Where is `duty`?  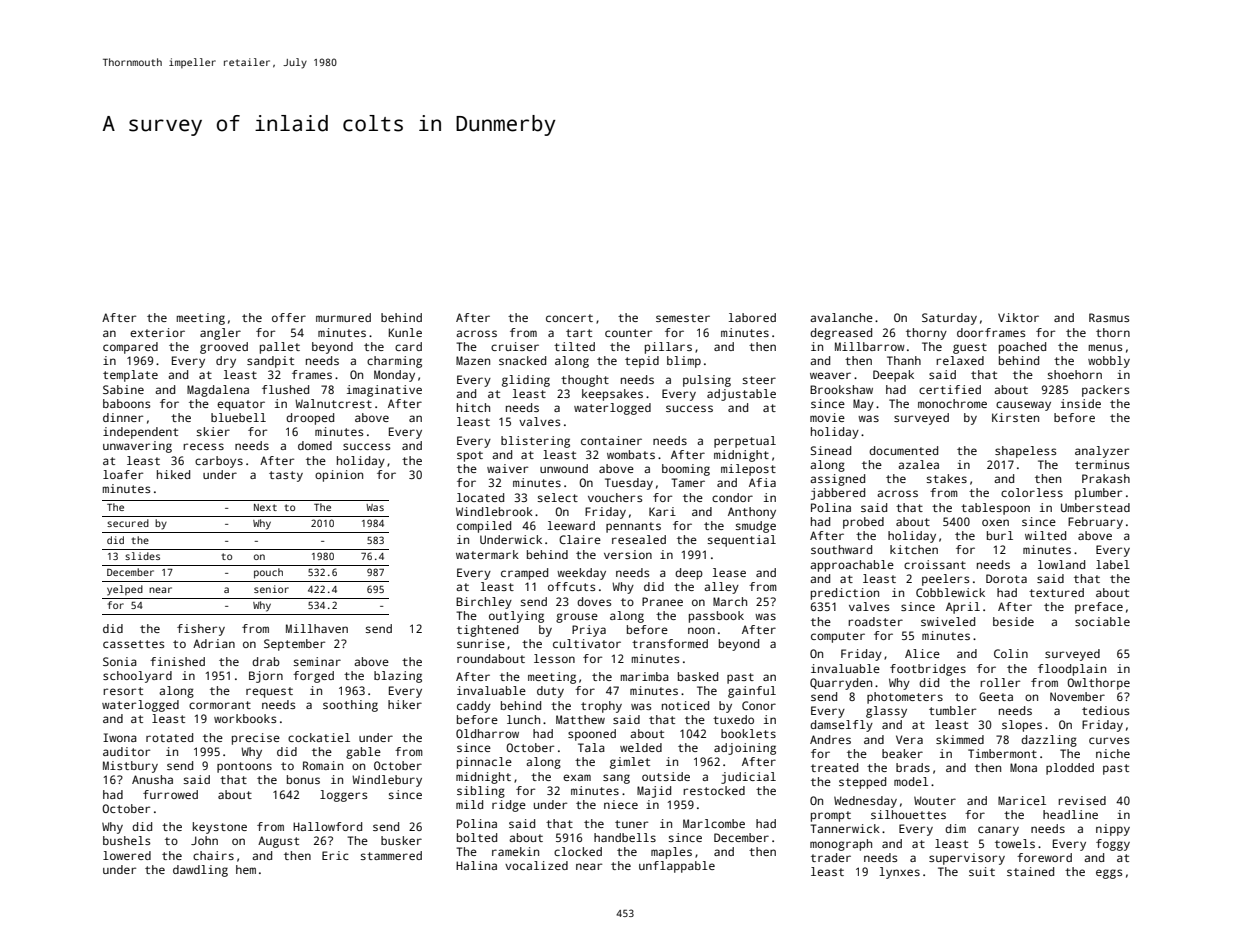
duty is located at coordinates (550, 692).
